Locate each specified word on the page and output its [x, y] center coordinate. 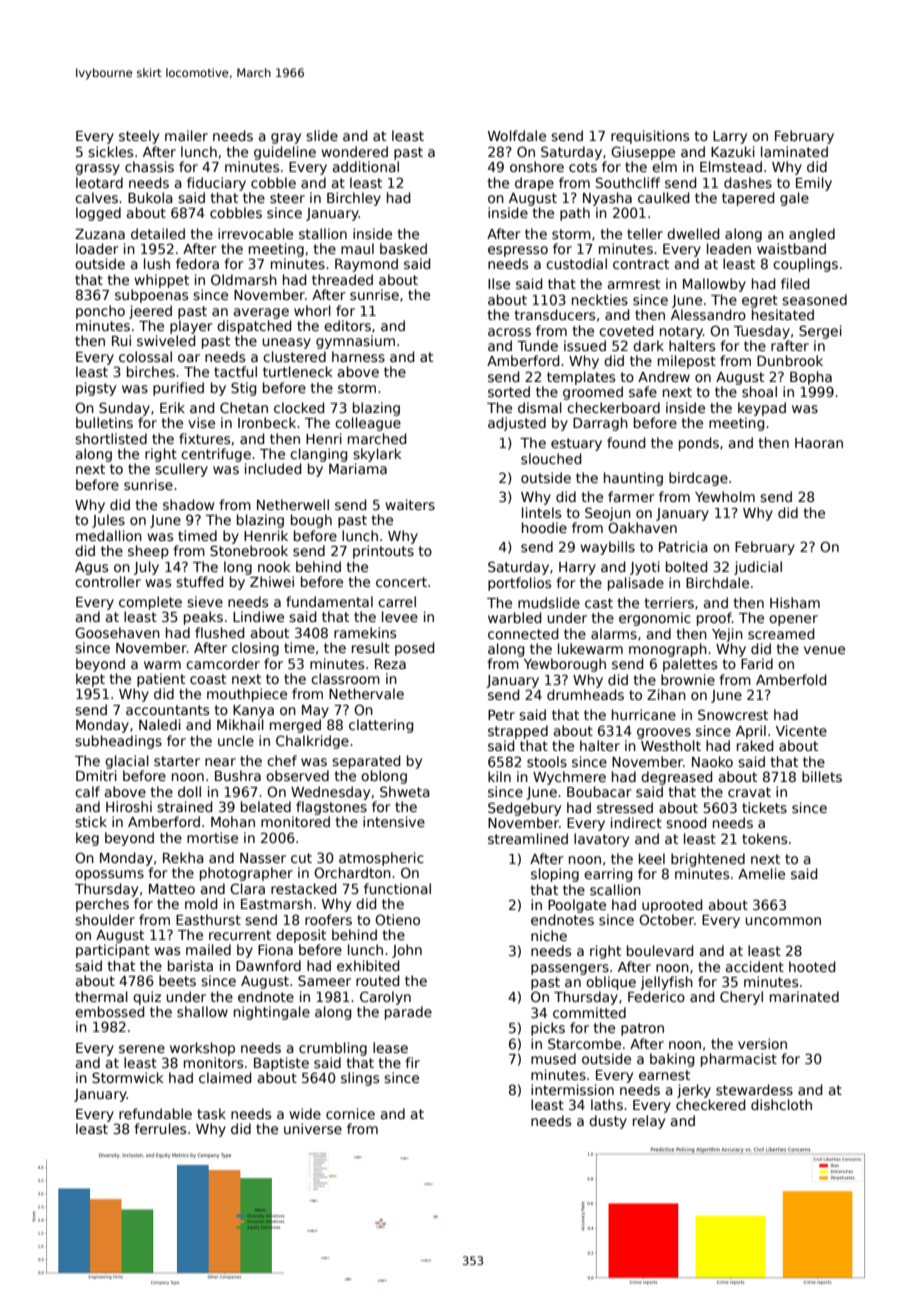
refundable [155, 1113]
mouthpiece [247, 695]
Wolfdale [517, 135]
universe [313, 1128]
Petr [501, 715]
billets [822, 776]
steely [139, 137]
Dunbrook [790, 360]
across [509, 332]
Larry [730, 137]
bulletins [104, 422]
